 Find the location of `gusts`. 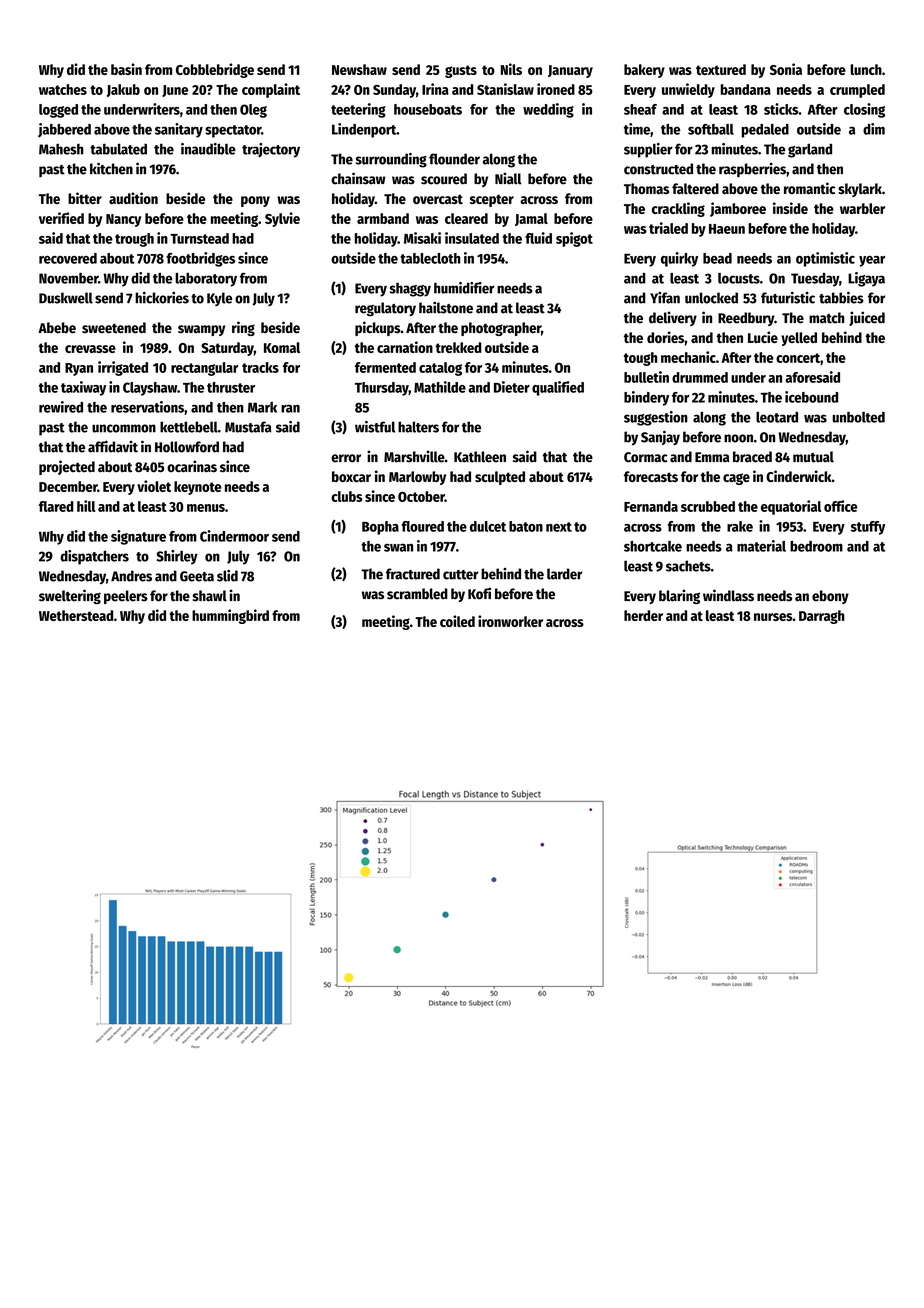

gusts is located at coordinates (461, 71).
